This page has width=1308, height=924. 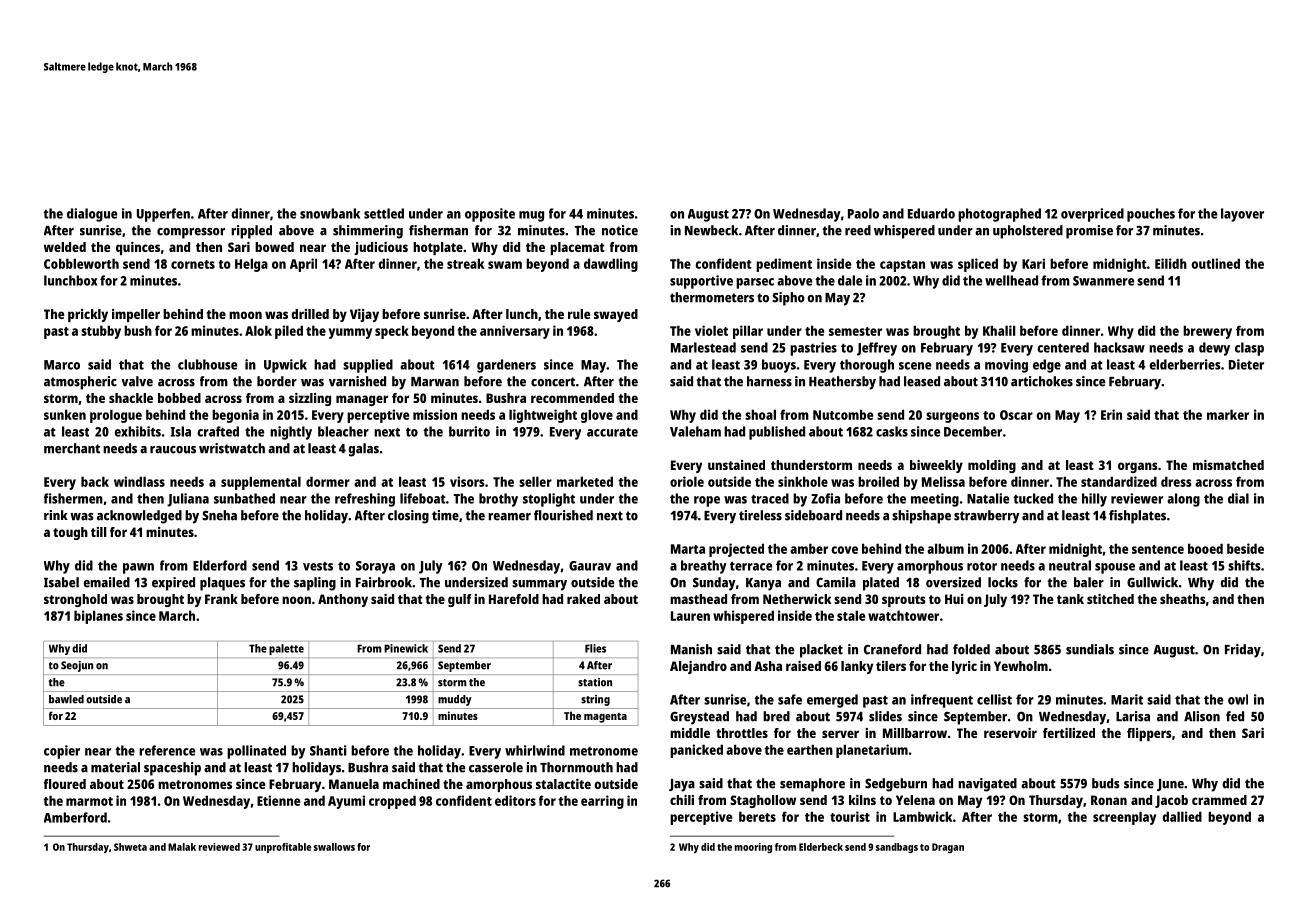 I want to click on Paolo, so click(x=863, y=213).
